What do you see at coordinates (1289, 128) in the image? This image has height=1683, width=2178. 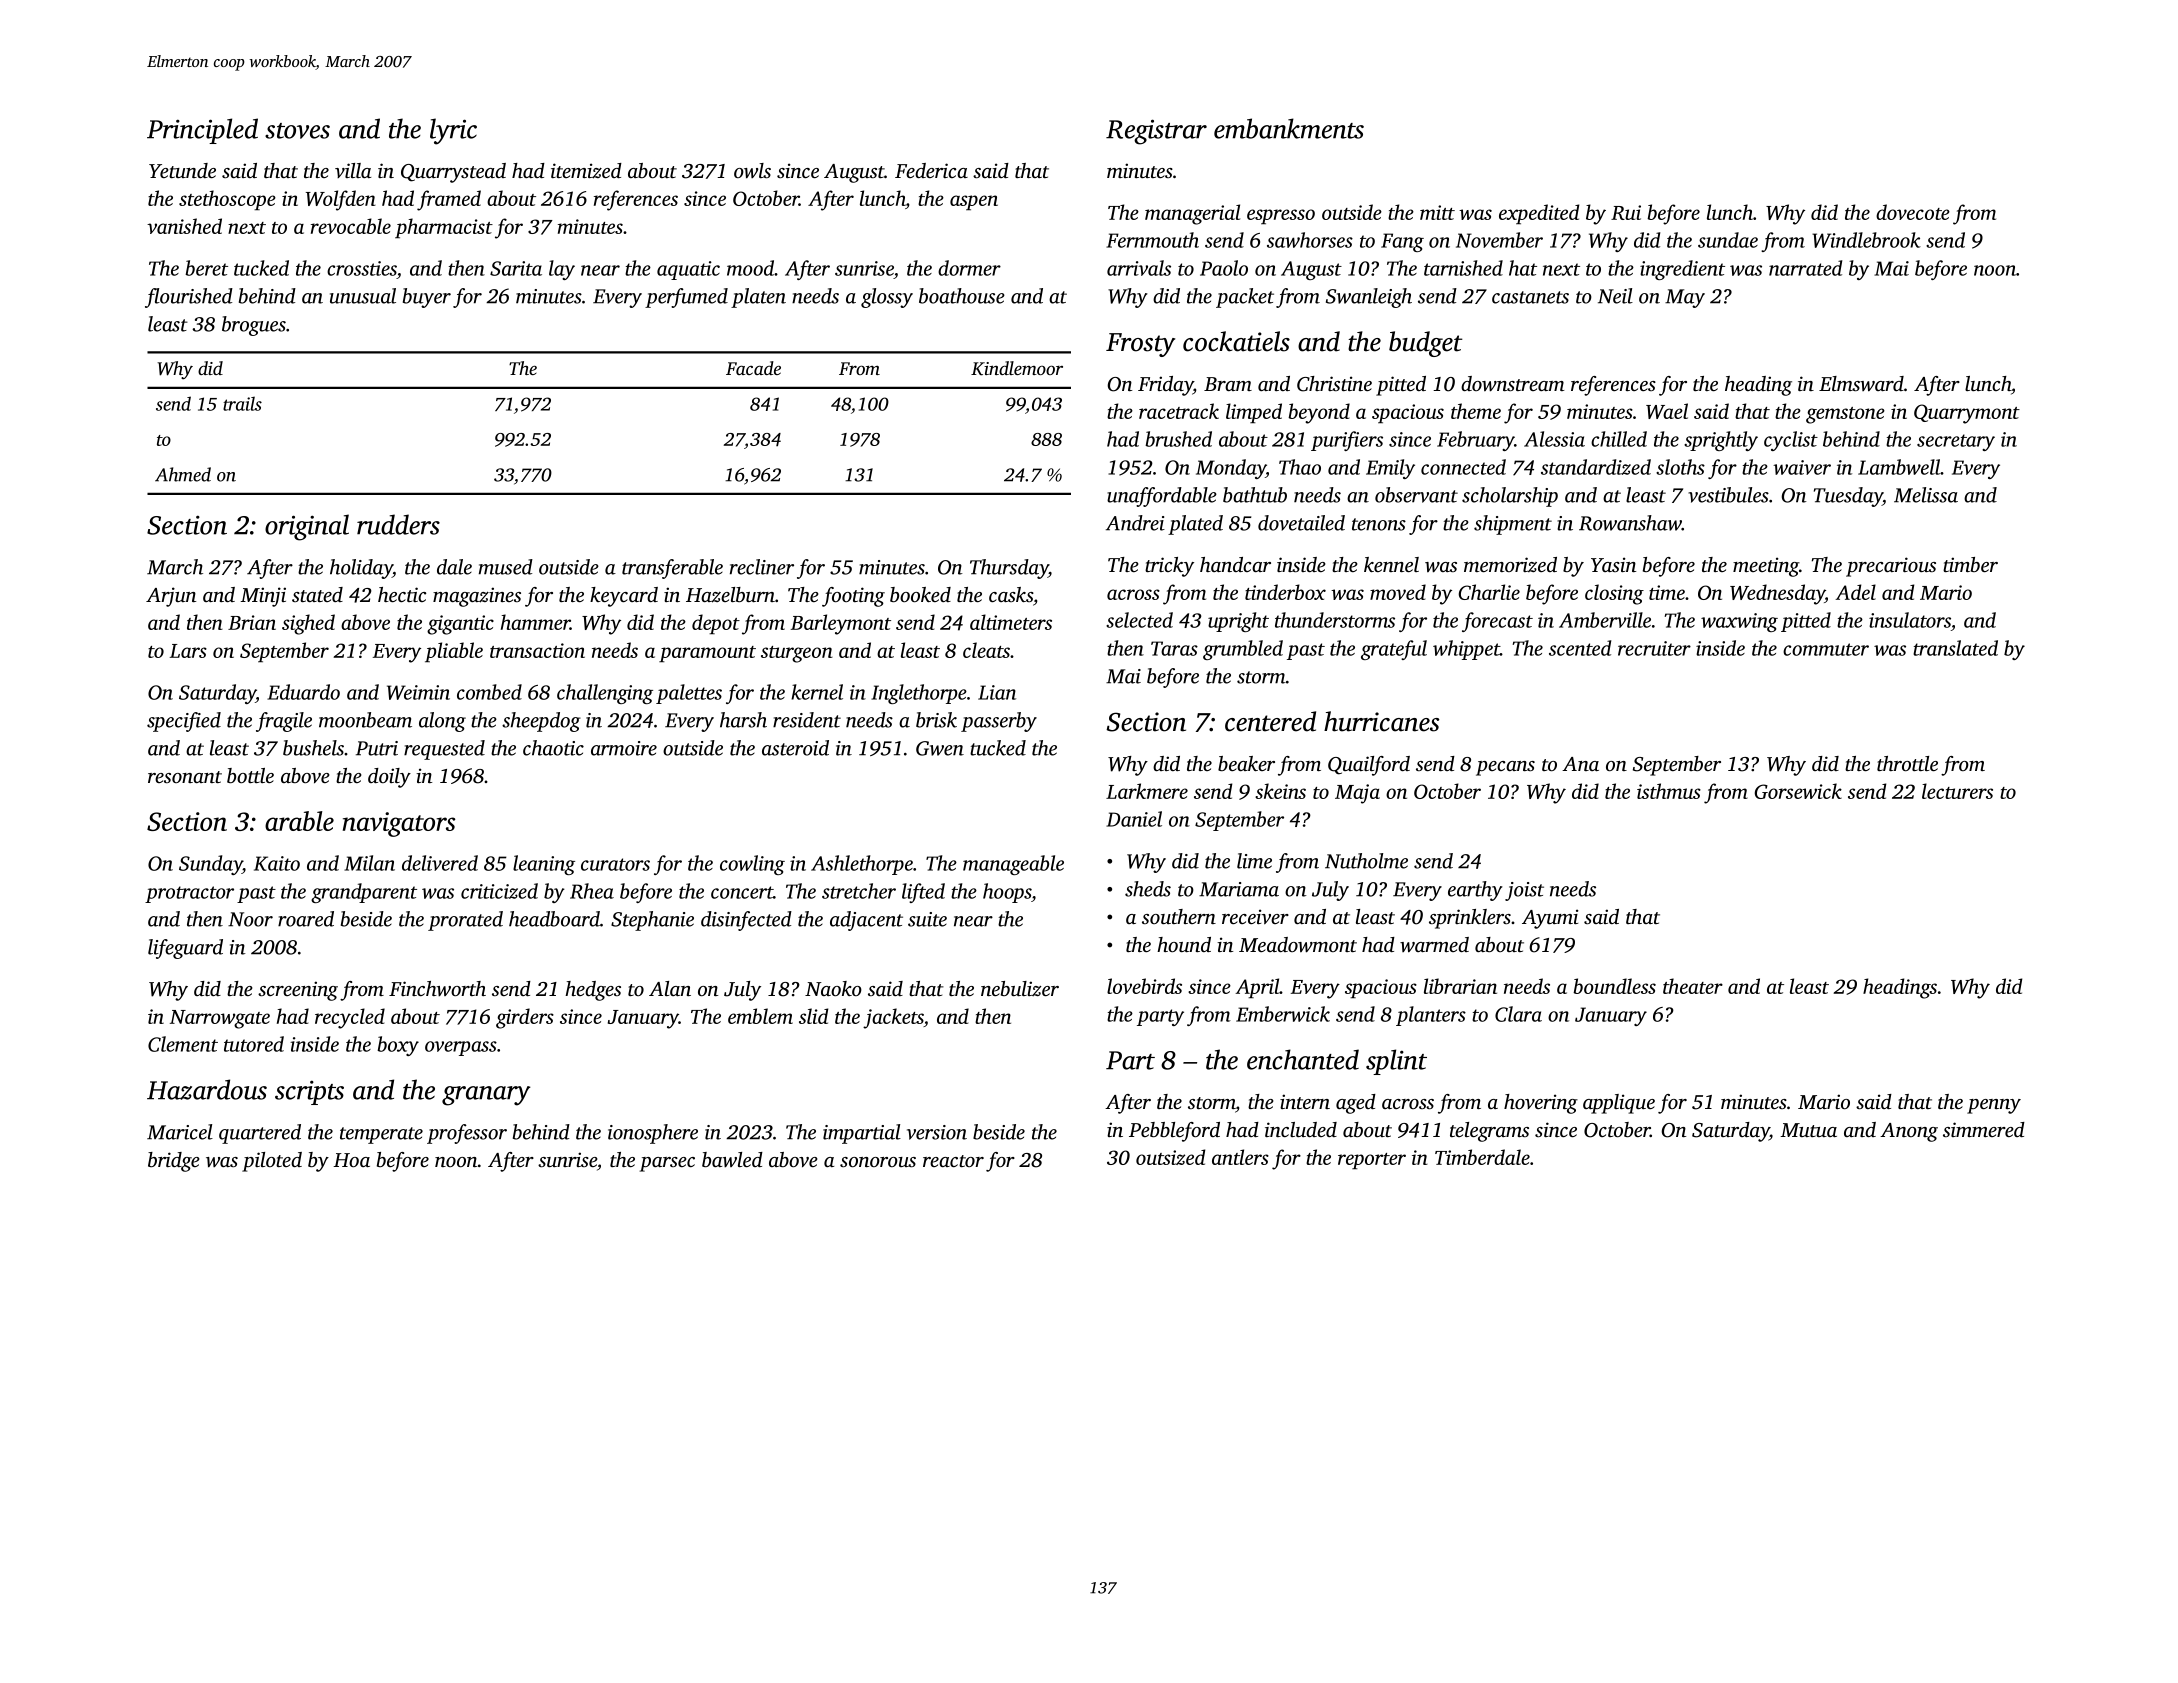 I see `embankments` at bounding box center [1289, 128].
